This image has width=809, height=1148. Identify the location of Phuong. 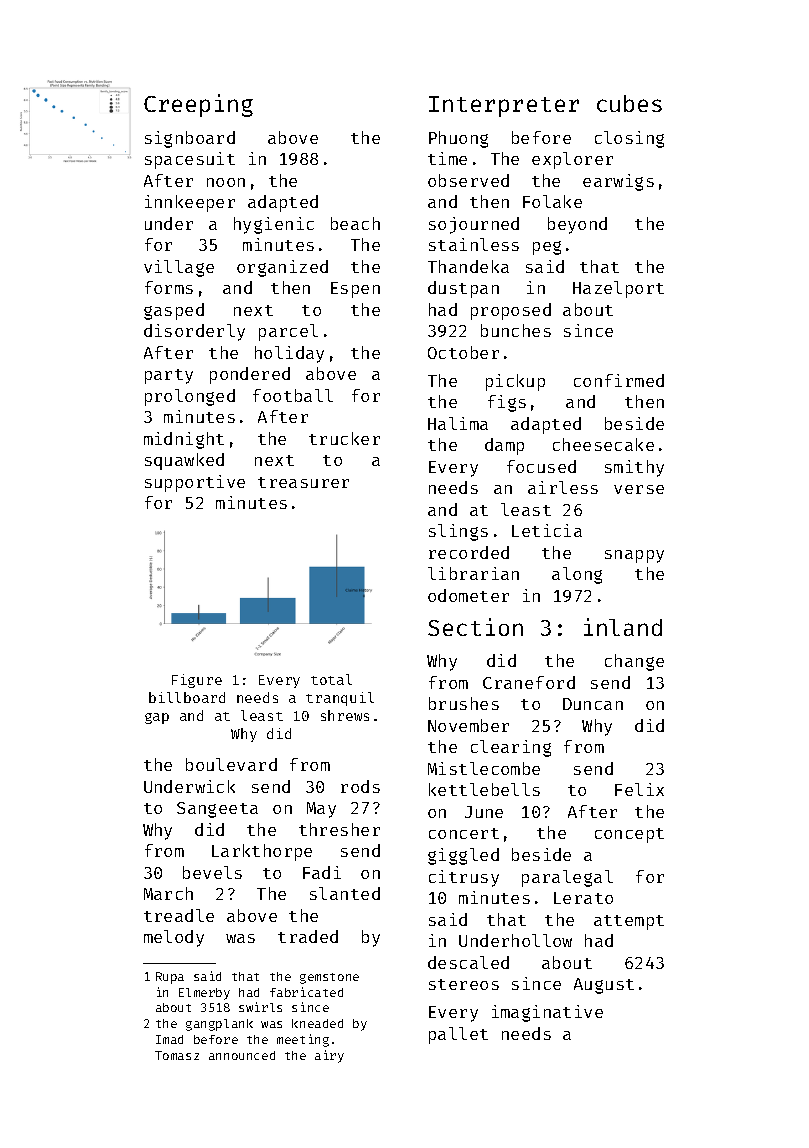
(458, 139).
